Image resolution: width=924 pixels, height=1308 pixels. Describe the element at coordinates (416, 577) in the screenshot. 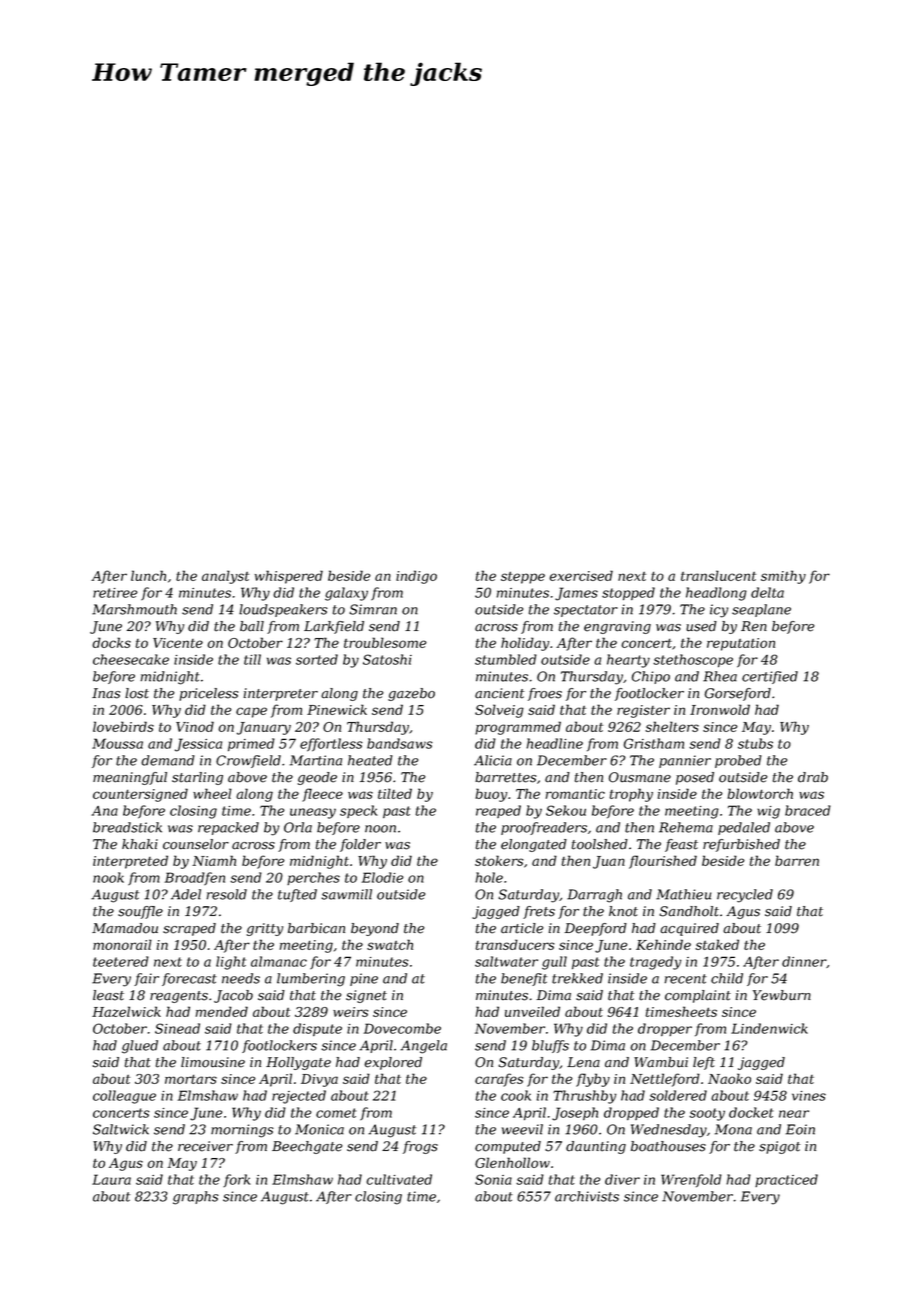

I see `indigo` at that location.
